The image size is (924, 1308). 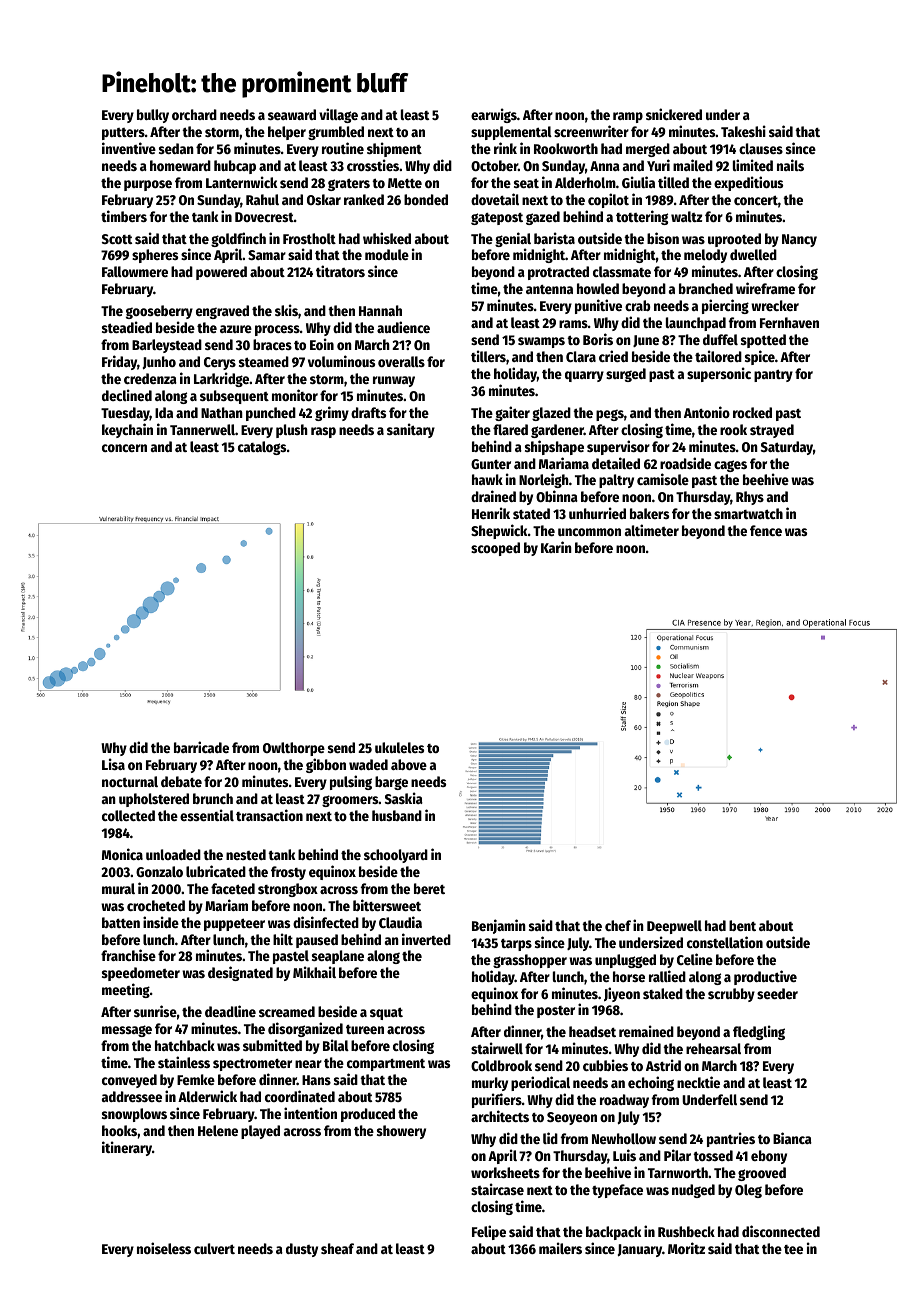 I want to click on noiseless, so click(x=164, y=1248).
